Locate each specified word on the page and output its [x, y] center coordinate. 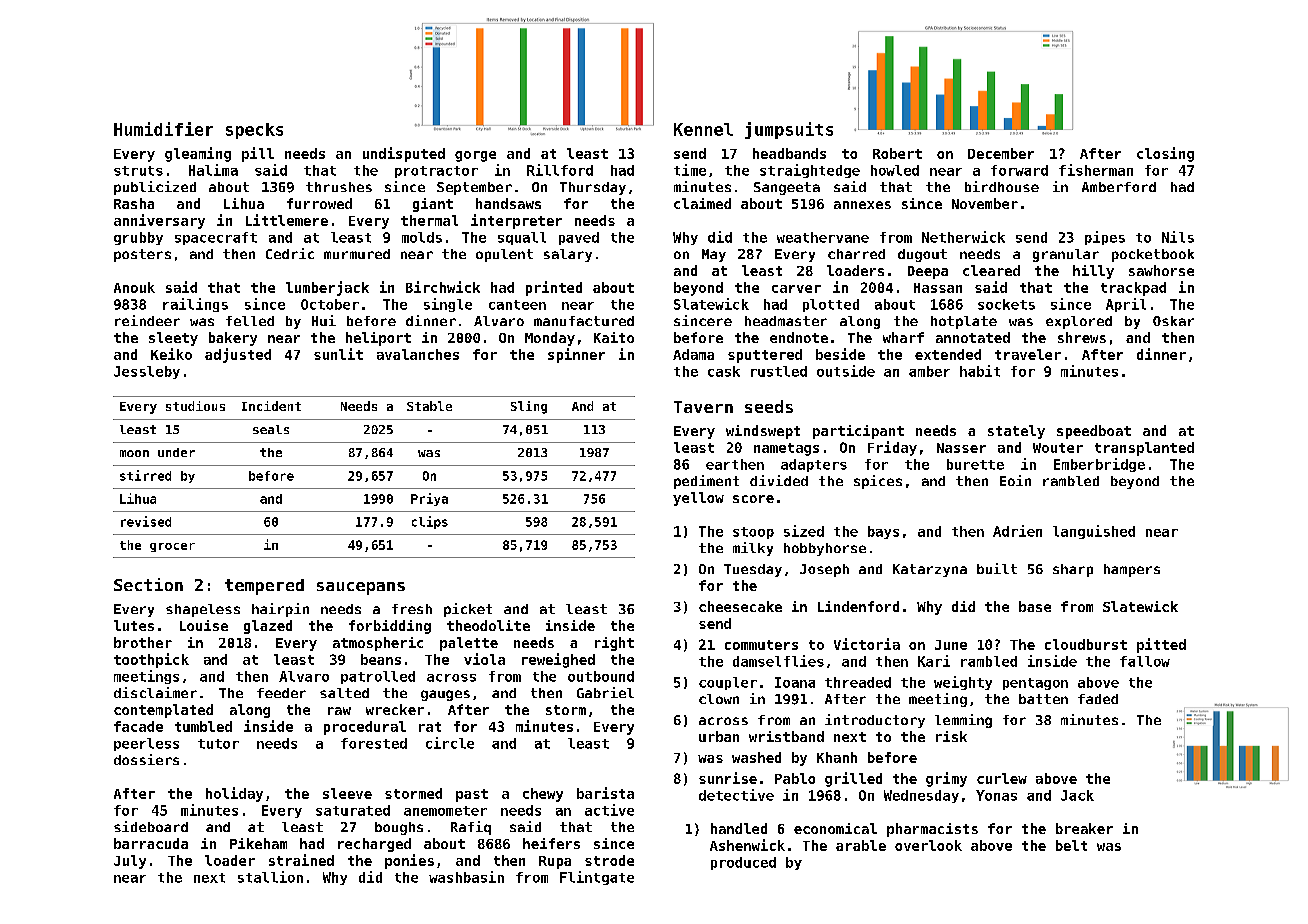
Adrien [1017, 531]
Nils [1178, 237]
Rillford [560, 170]
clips [430, 522]
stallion [270, 877]
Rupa [555, 862]
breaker [1084, 828]
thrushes [339, 187]
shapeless [203, 610]
